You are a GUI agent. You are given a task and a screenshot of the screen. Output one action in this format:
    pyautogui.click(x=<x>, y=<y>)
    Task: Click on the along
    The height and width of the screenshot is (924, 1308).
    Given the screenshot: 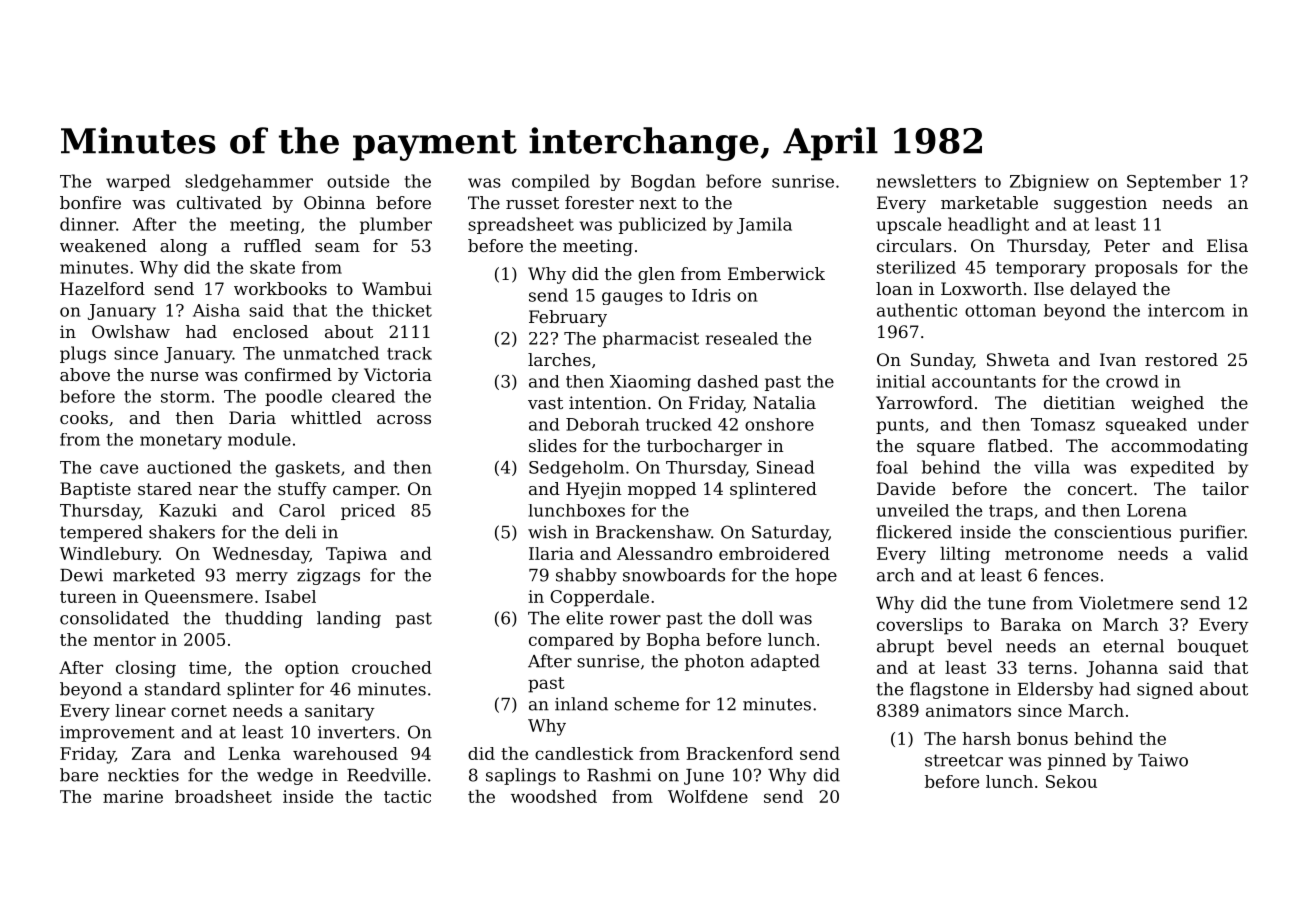 What is the action you would take?
    pyautogui.click(x=183, y=247)
